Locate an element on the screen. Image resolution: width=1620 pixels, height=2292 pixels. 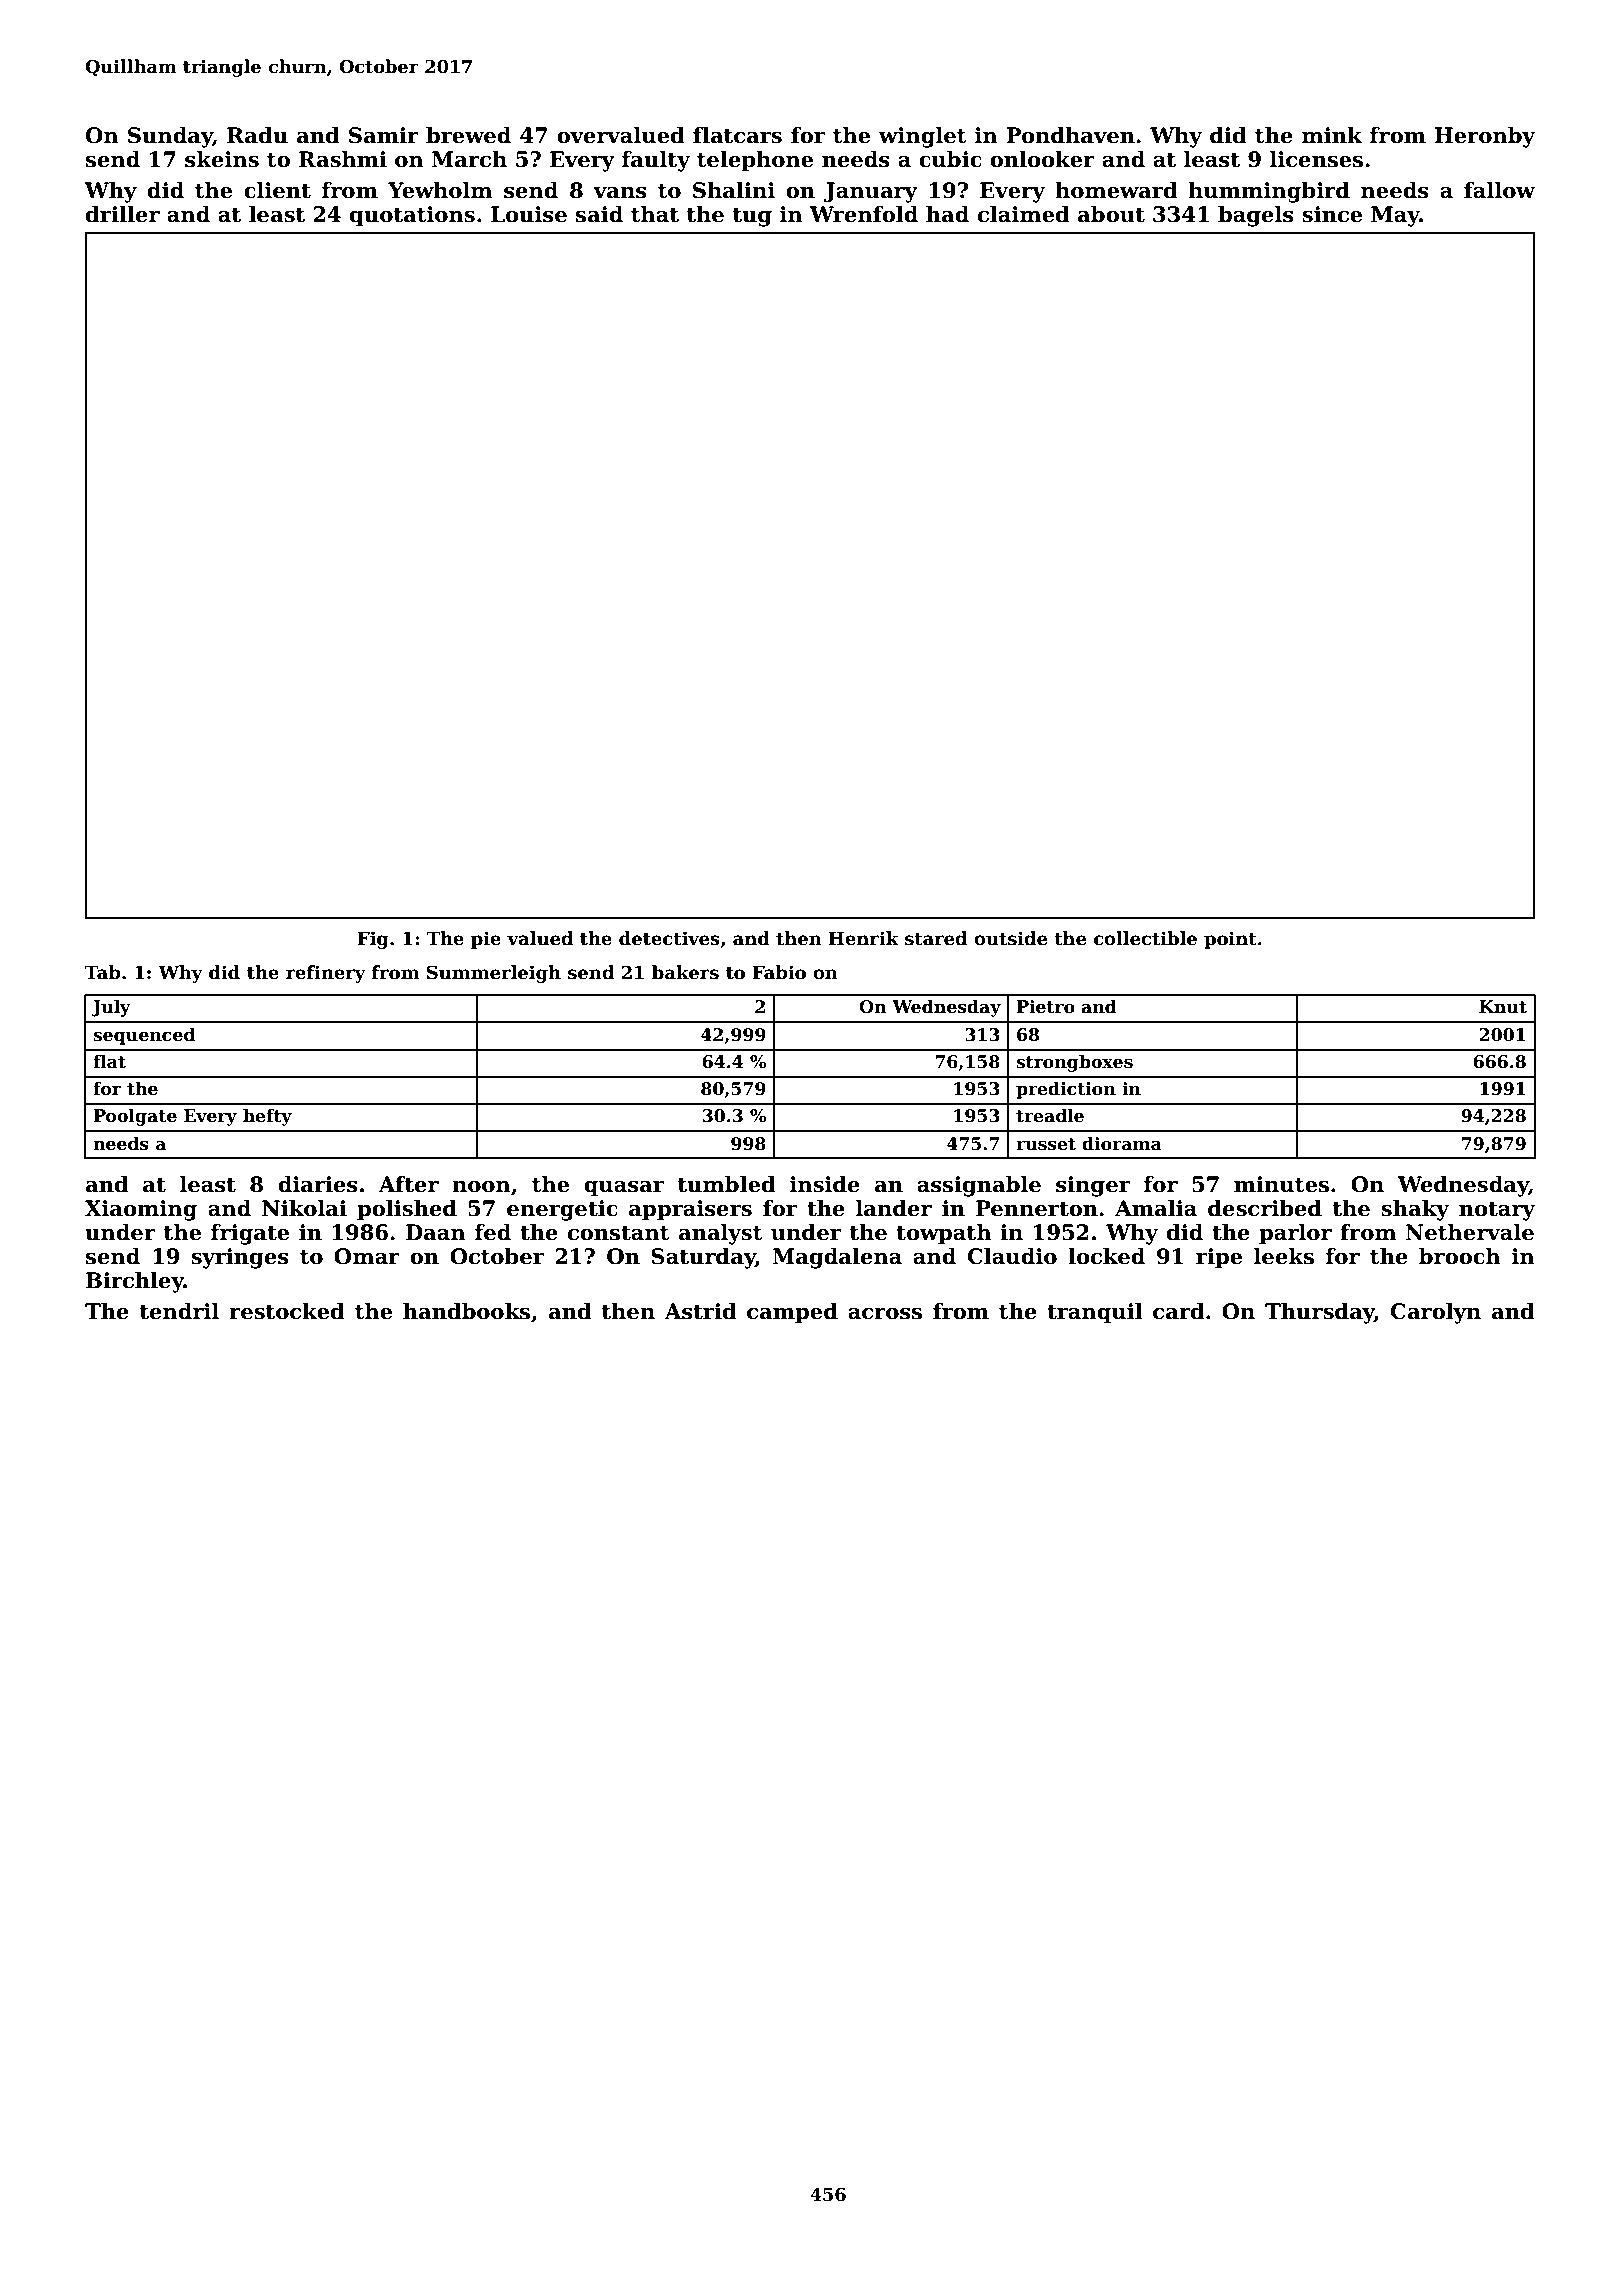
that is located at coordinates (655, 214).
